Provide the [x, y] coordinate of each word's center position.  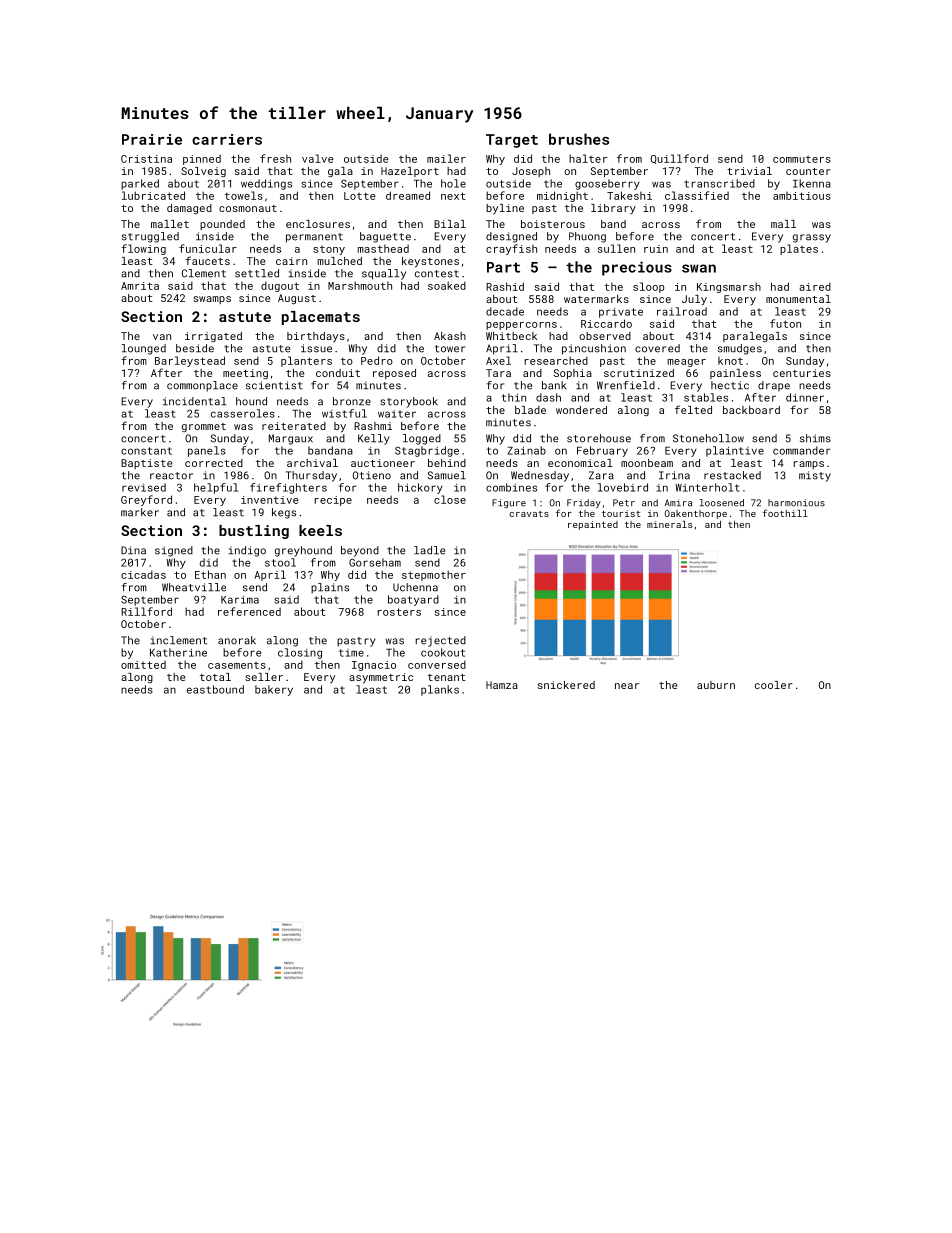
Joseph [531, 172]
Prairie [152, 139]
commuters [802, 159]
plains [330, 588]
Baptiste [146, 464]
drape [774, 386]
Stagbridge [427, 451]
